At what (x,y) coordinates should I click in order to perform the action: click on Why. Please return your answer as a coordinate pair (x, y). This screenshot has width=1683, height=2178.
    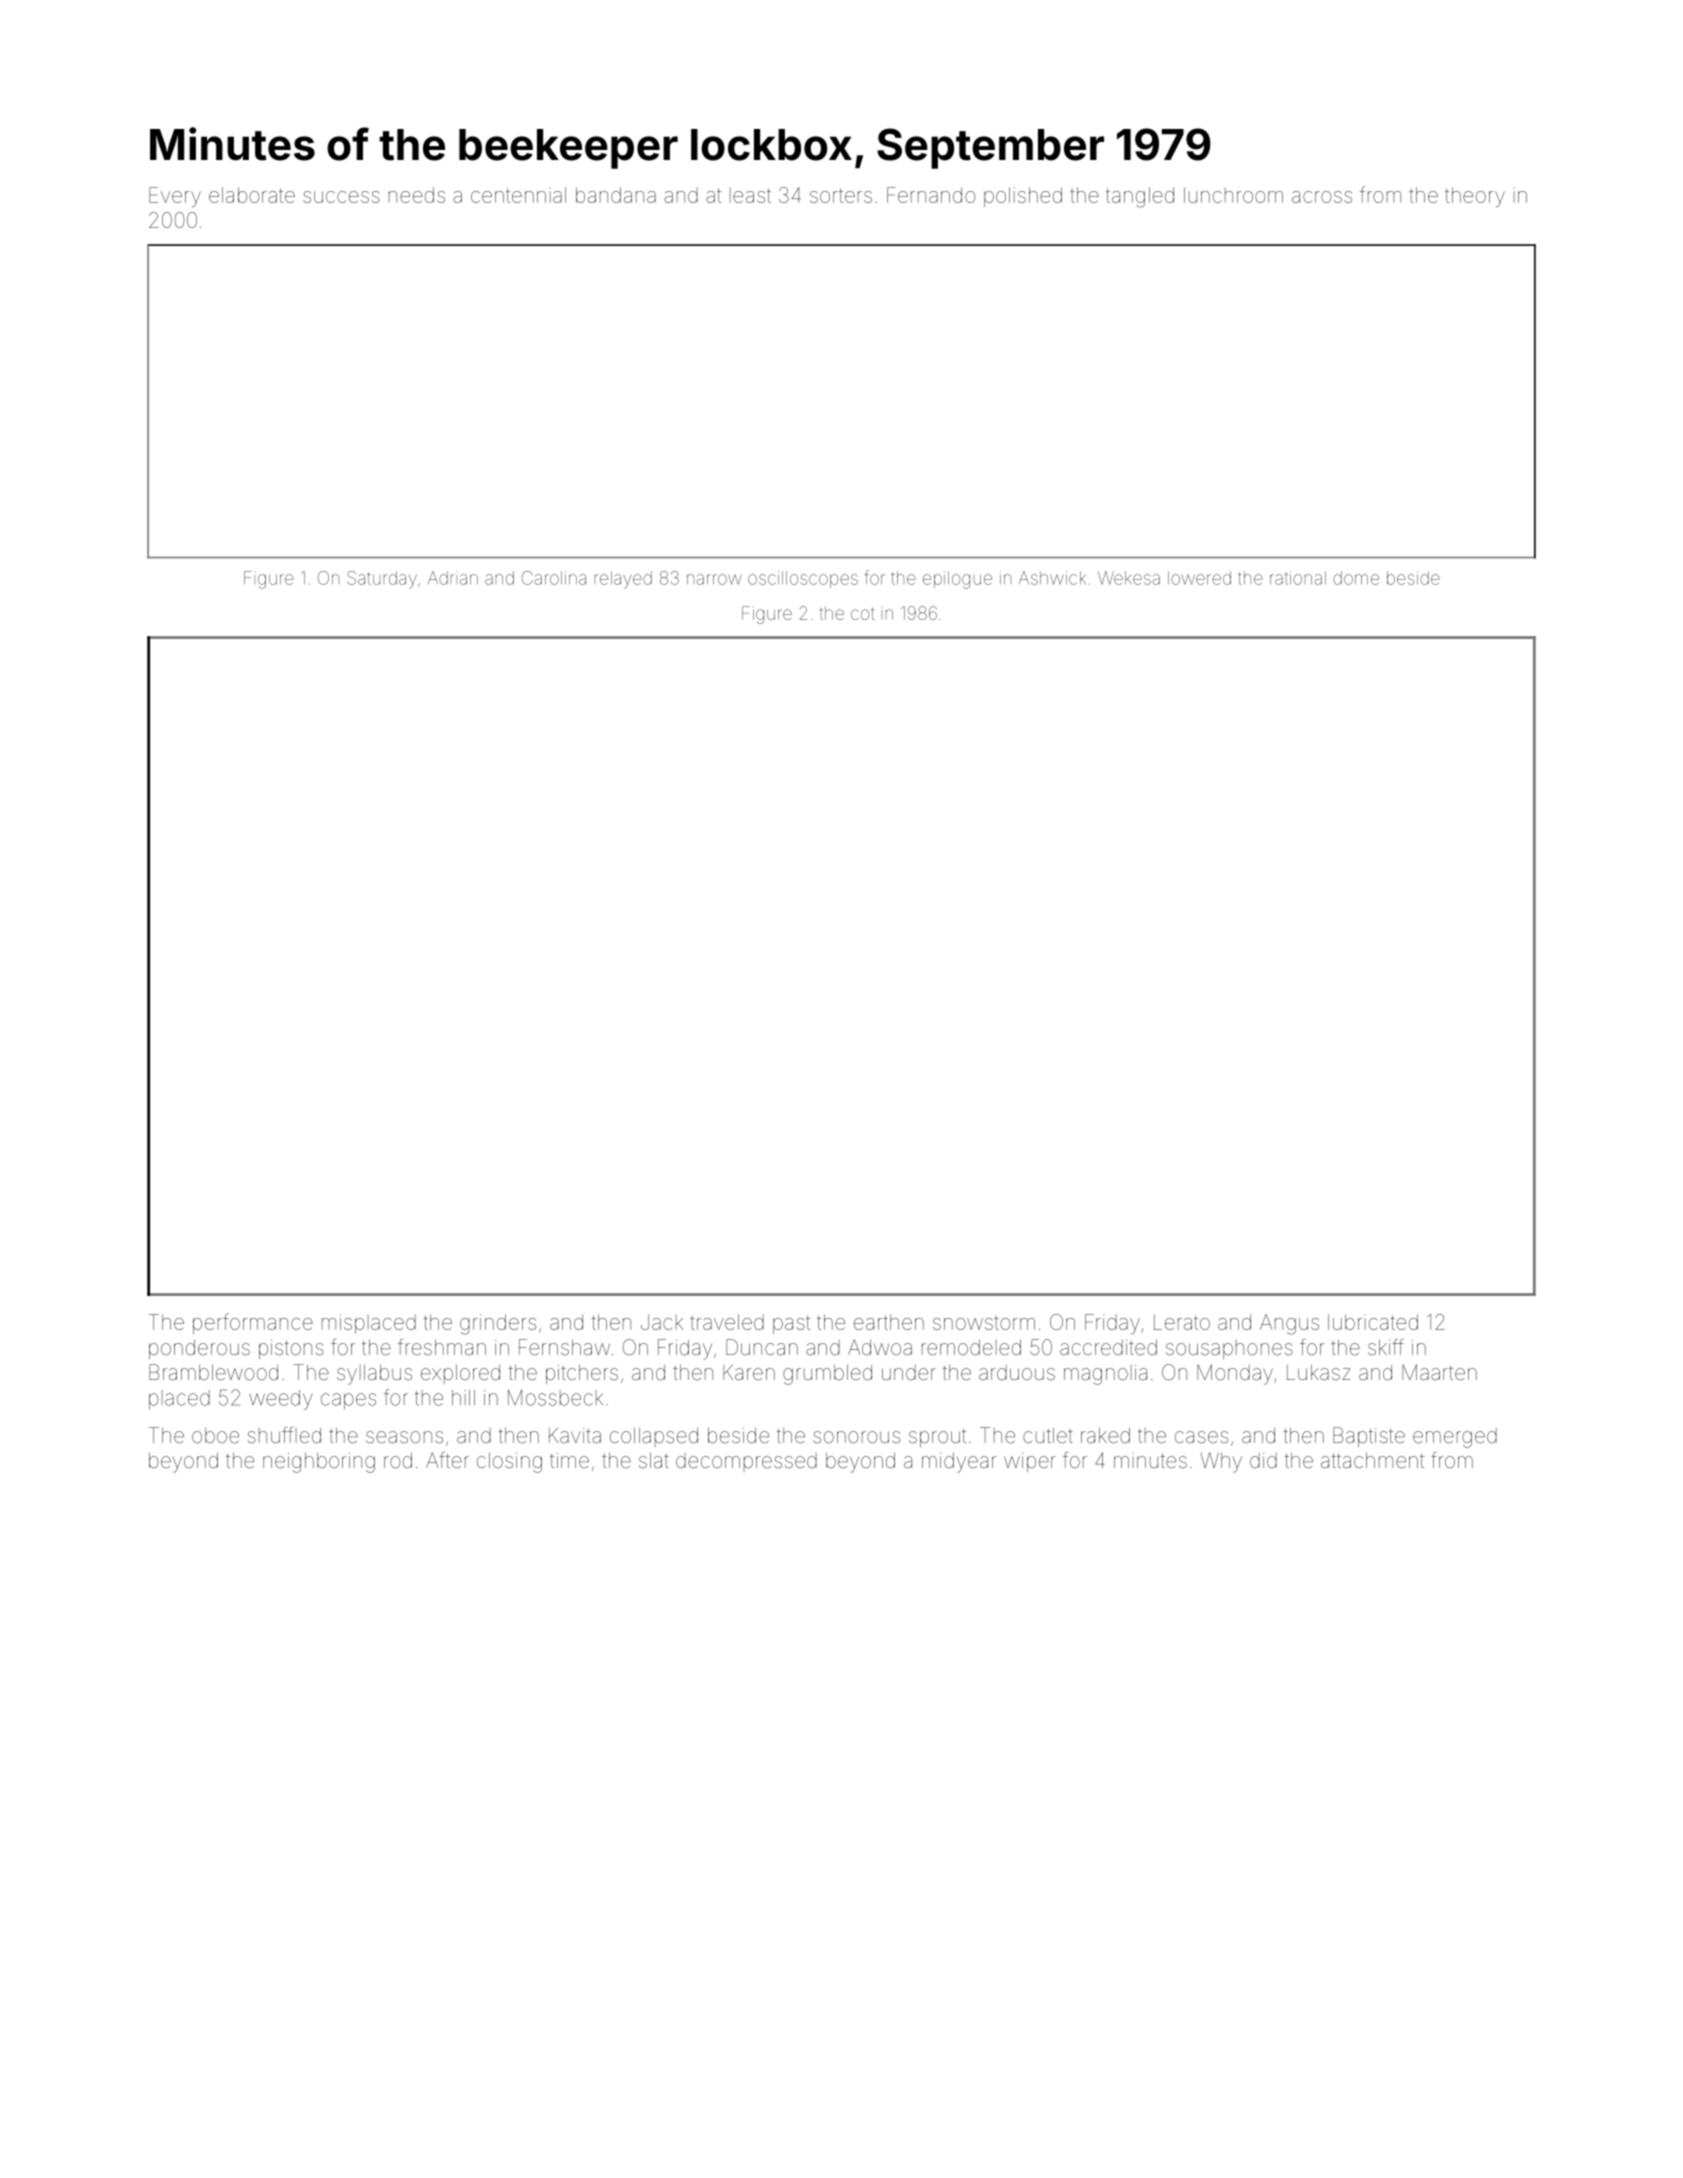
    Looking at the image, I should click on (1221, 1462).
